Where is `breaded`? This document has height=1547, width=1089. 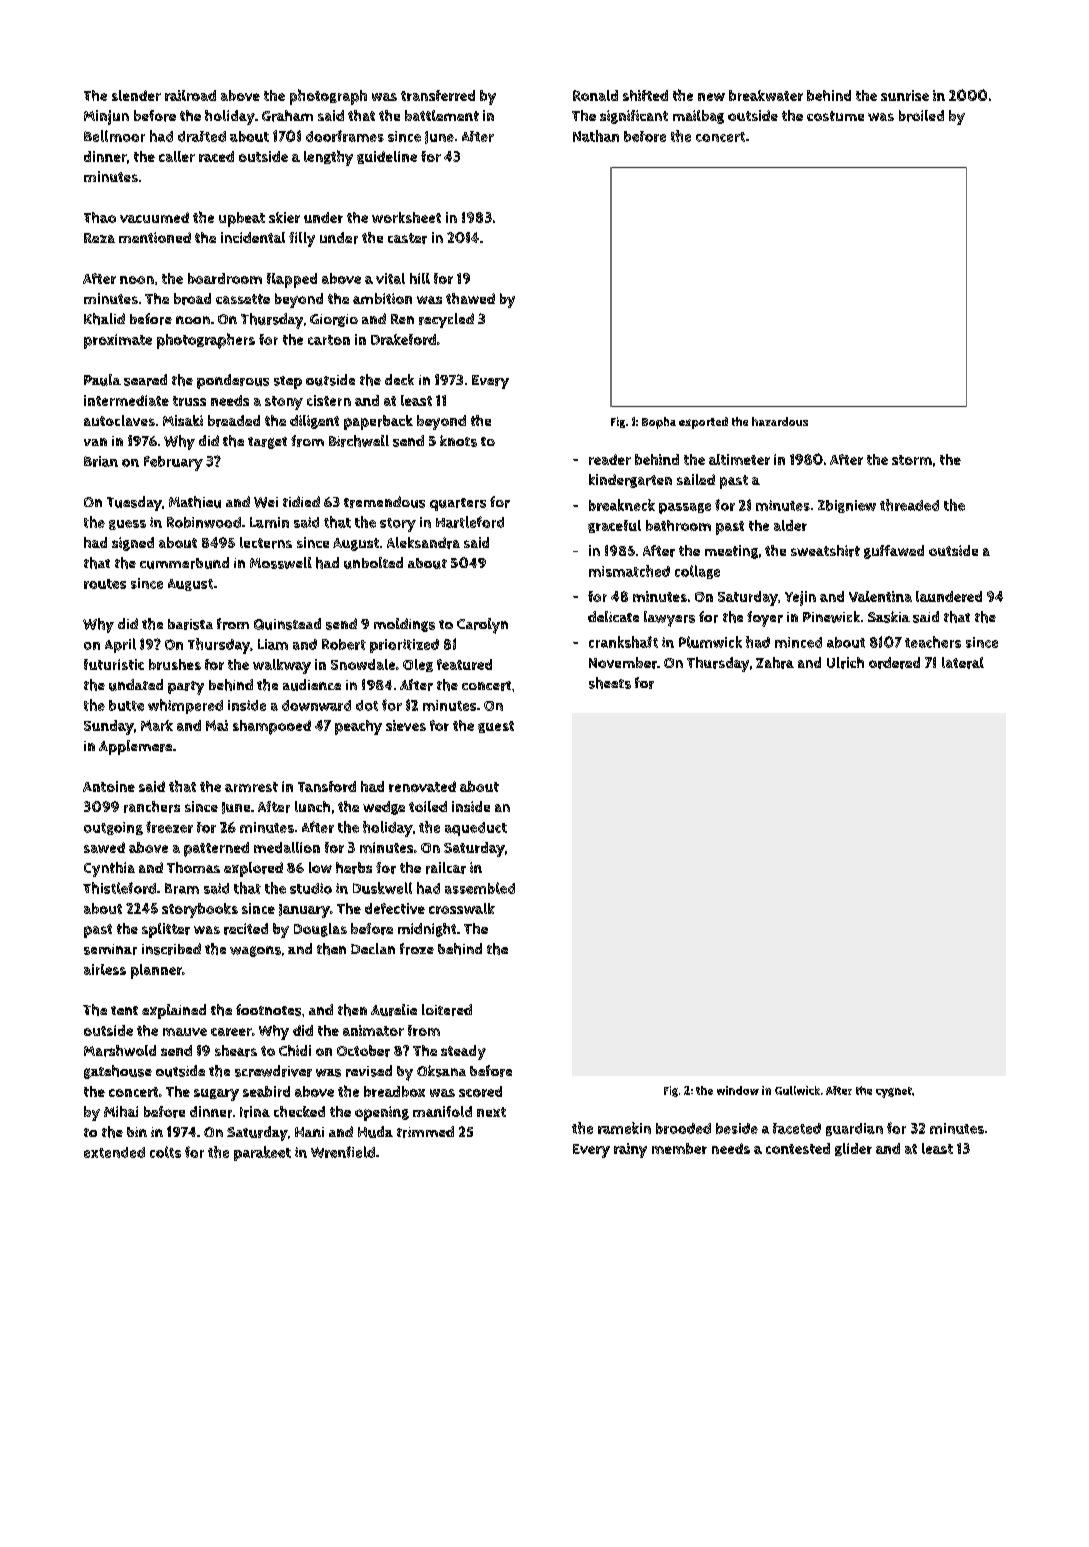
breaded is located at coordinates (234, 421).
